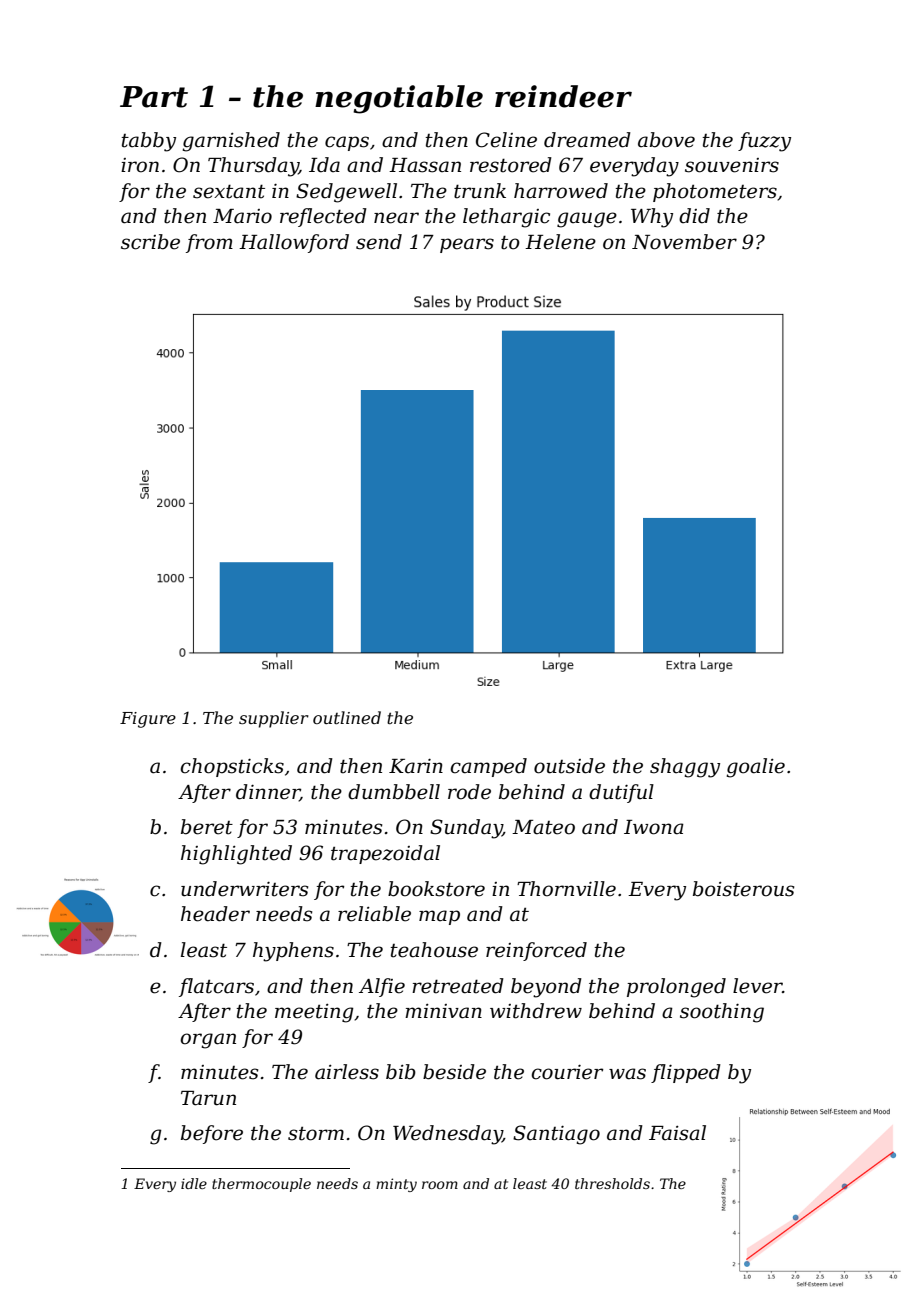 This screenshot has width=924, height=1314. I want to click on chopsticks, so click(232, 767).
